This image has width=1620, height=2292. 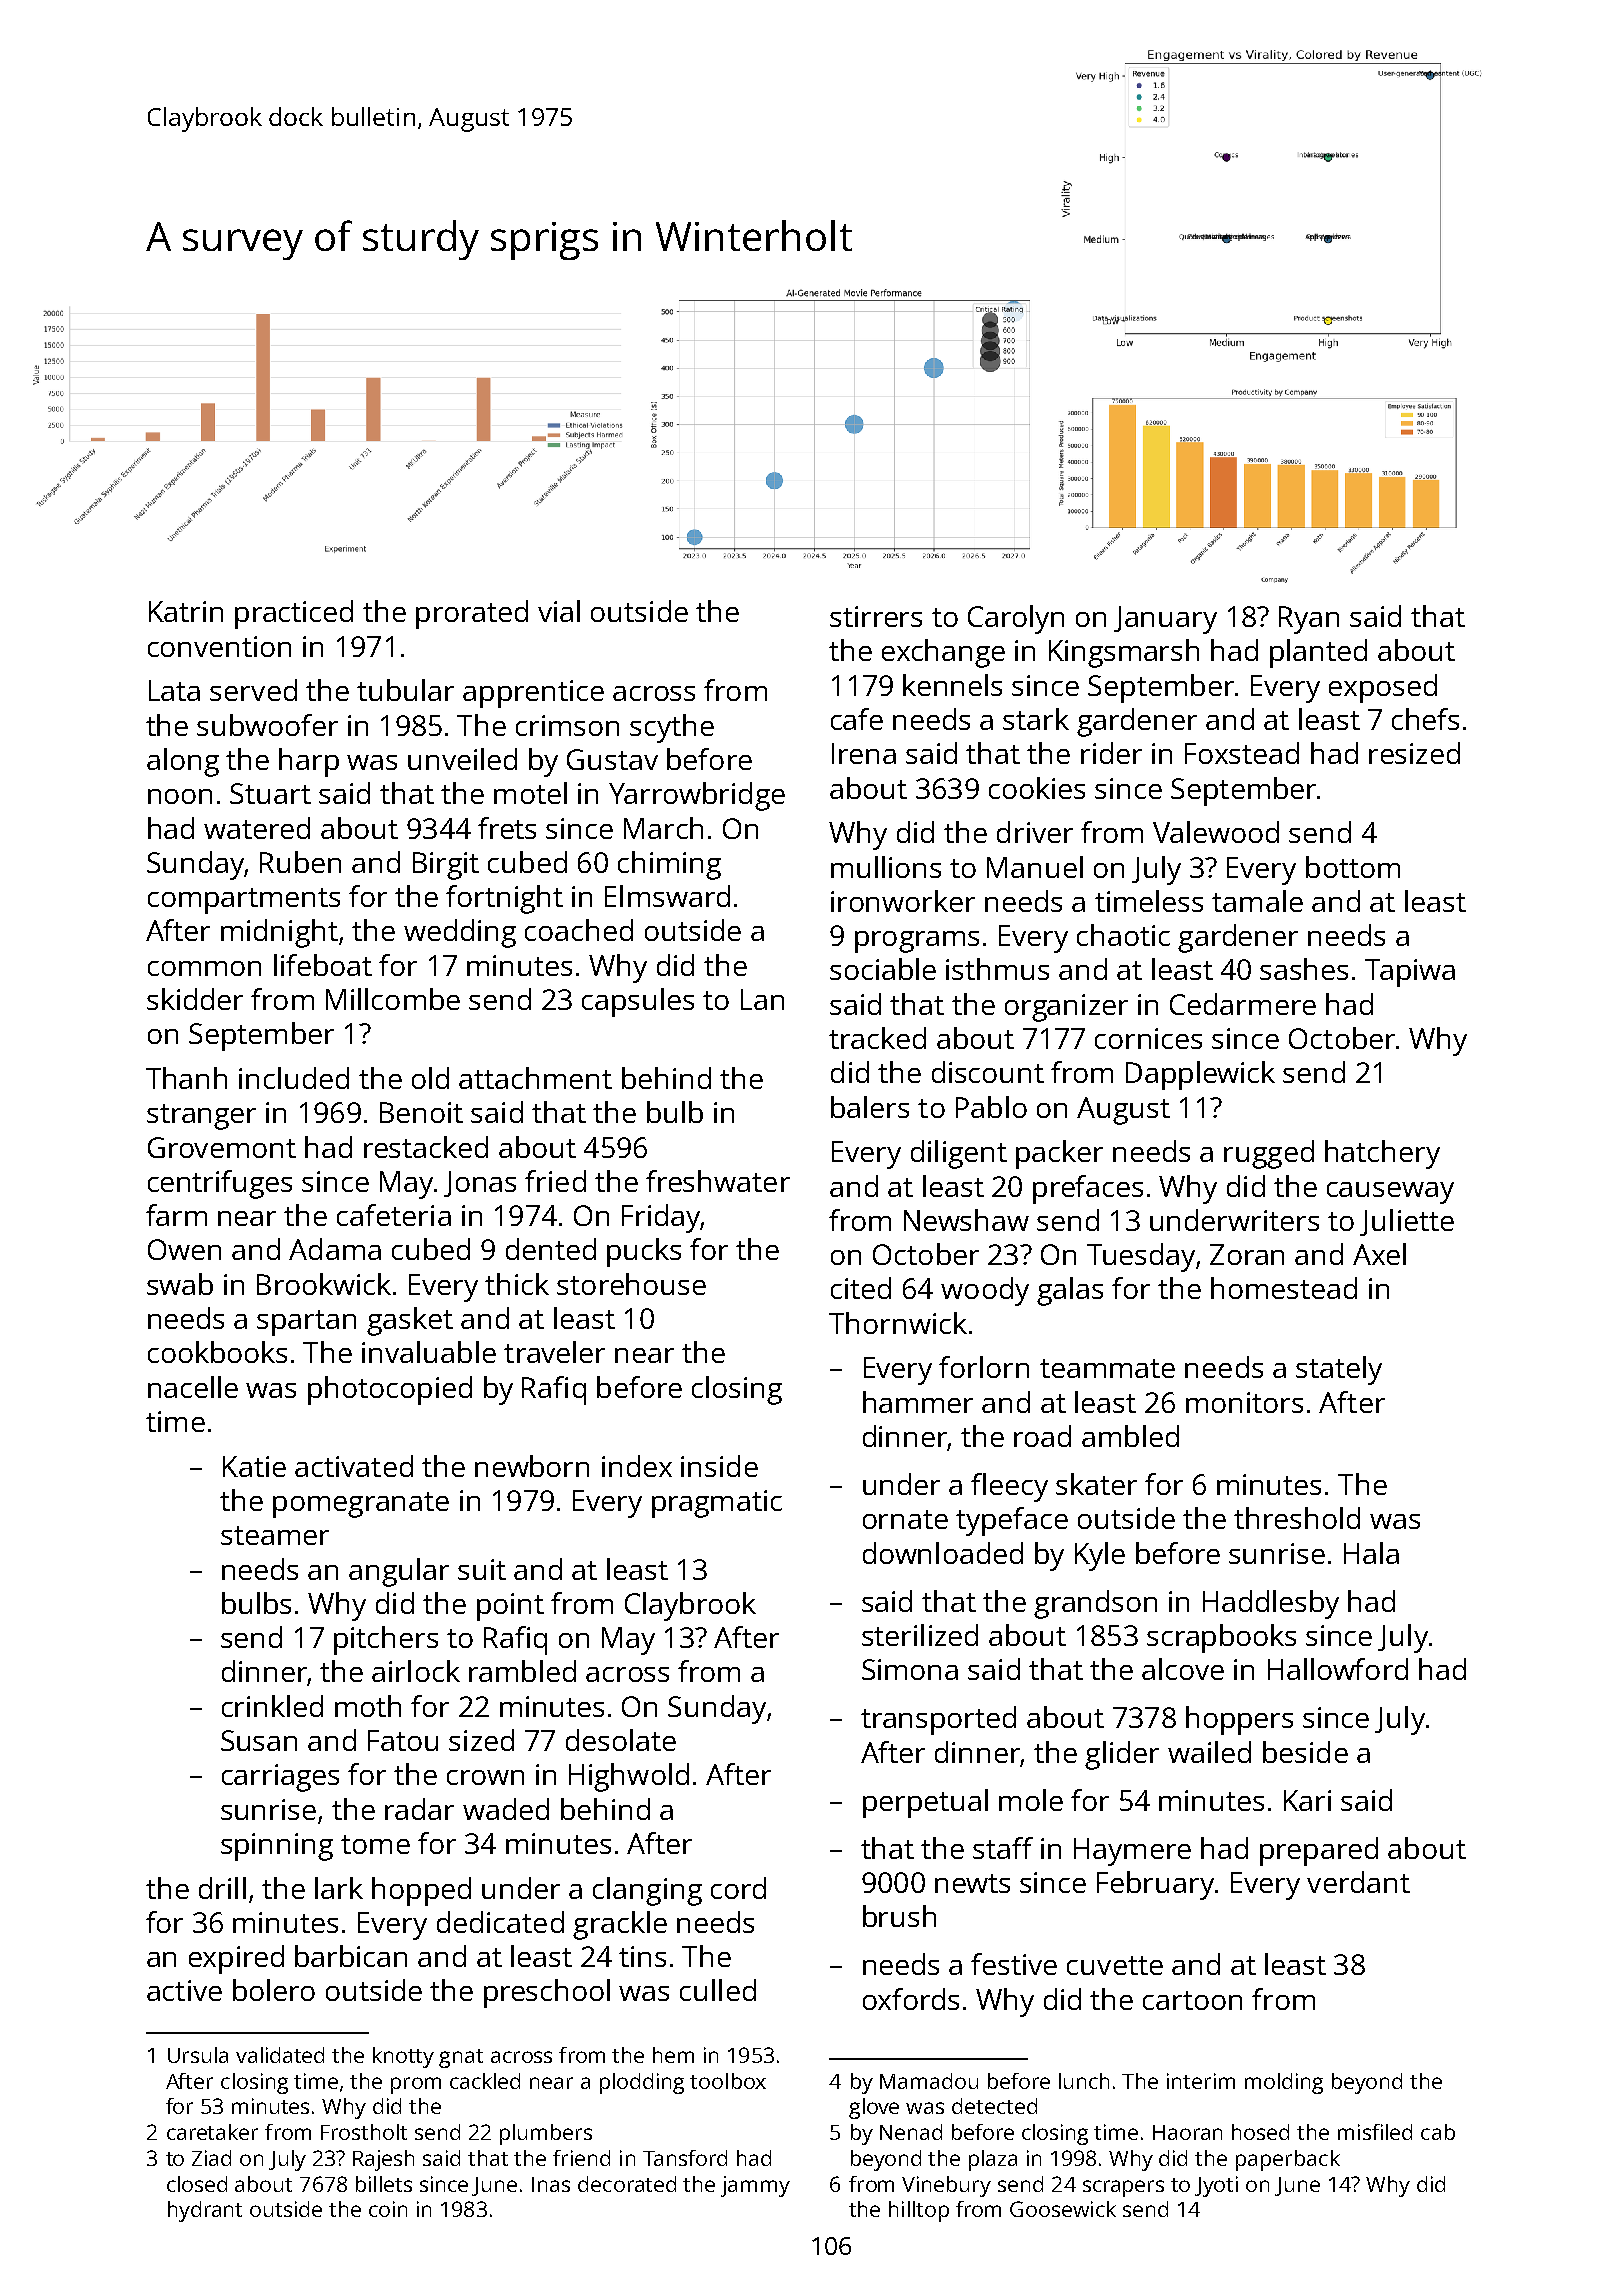 I want to click on stirrers, so click(x=876, y=616).
